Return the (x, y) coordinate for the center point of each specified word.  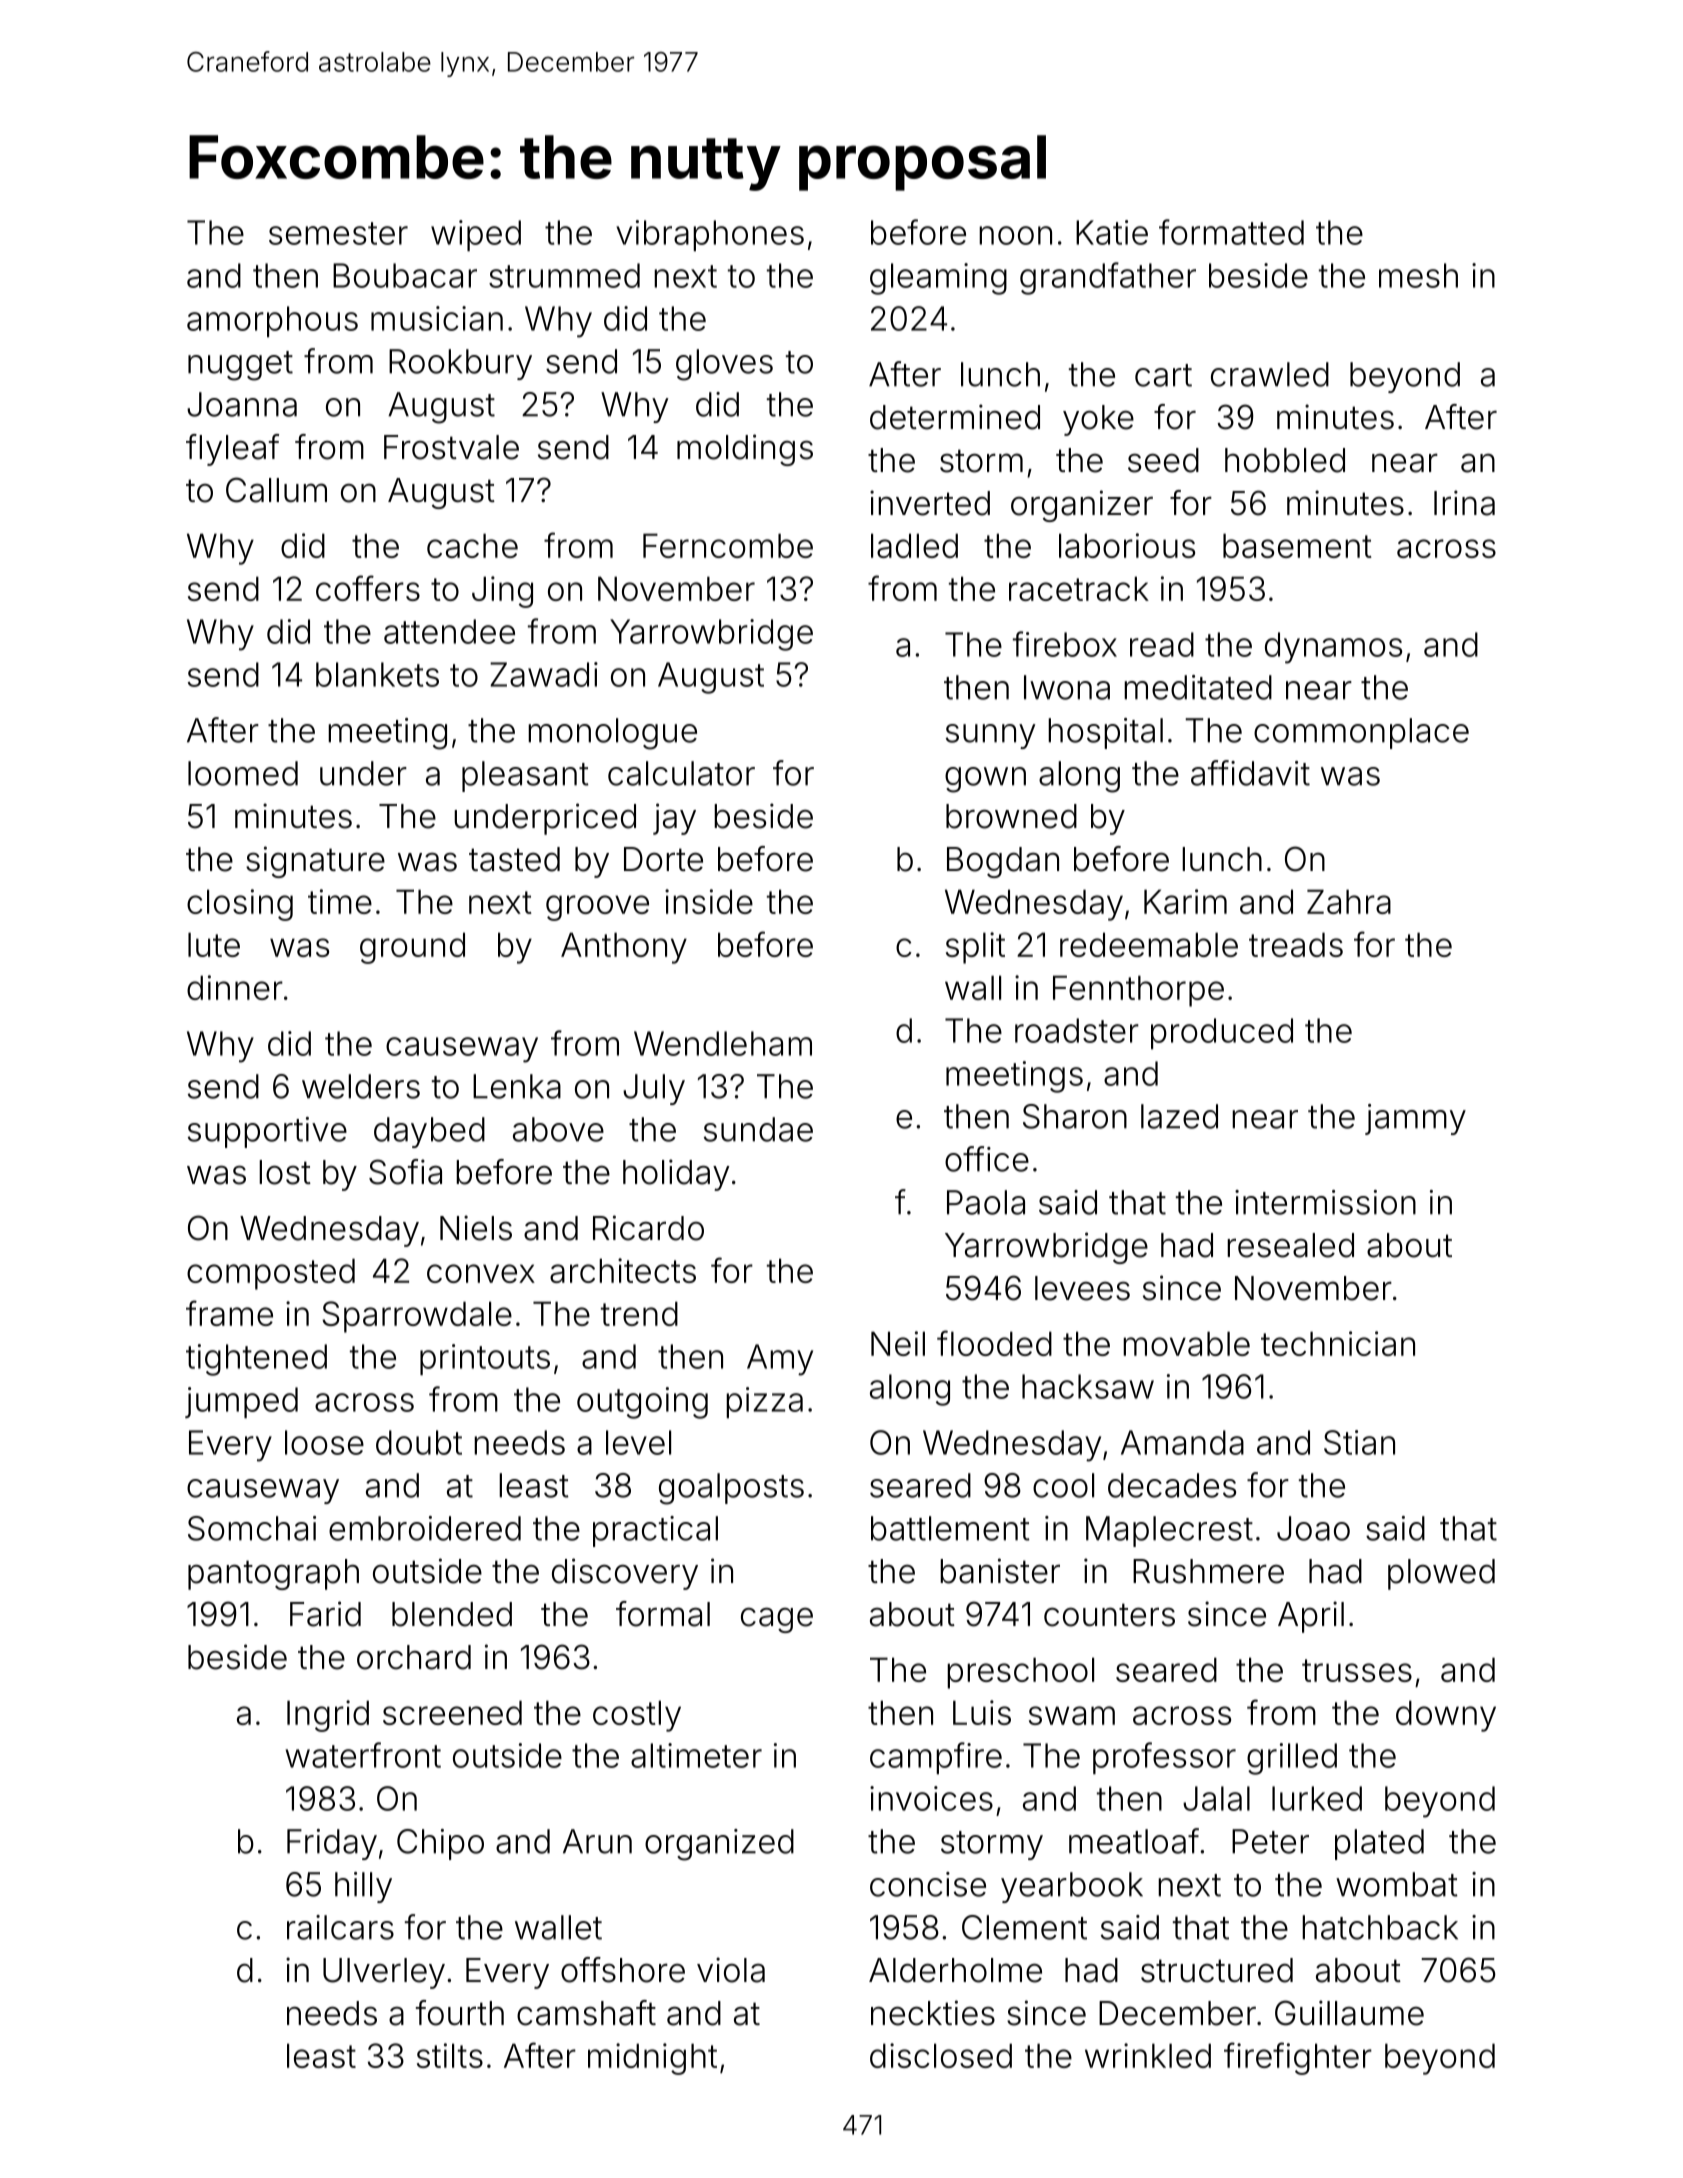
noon (1015, 235)
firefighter (1298, 2058)
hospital (1105, 733)
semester (338, 233)
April (1311, 1617)
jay (674, 819)
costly (637, 1716)
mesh (1418, 275)
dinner (235, 987)
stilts (450, 2055)
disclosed (941, 2055)
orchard (414, 1657)
